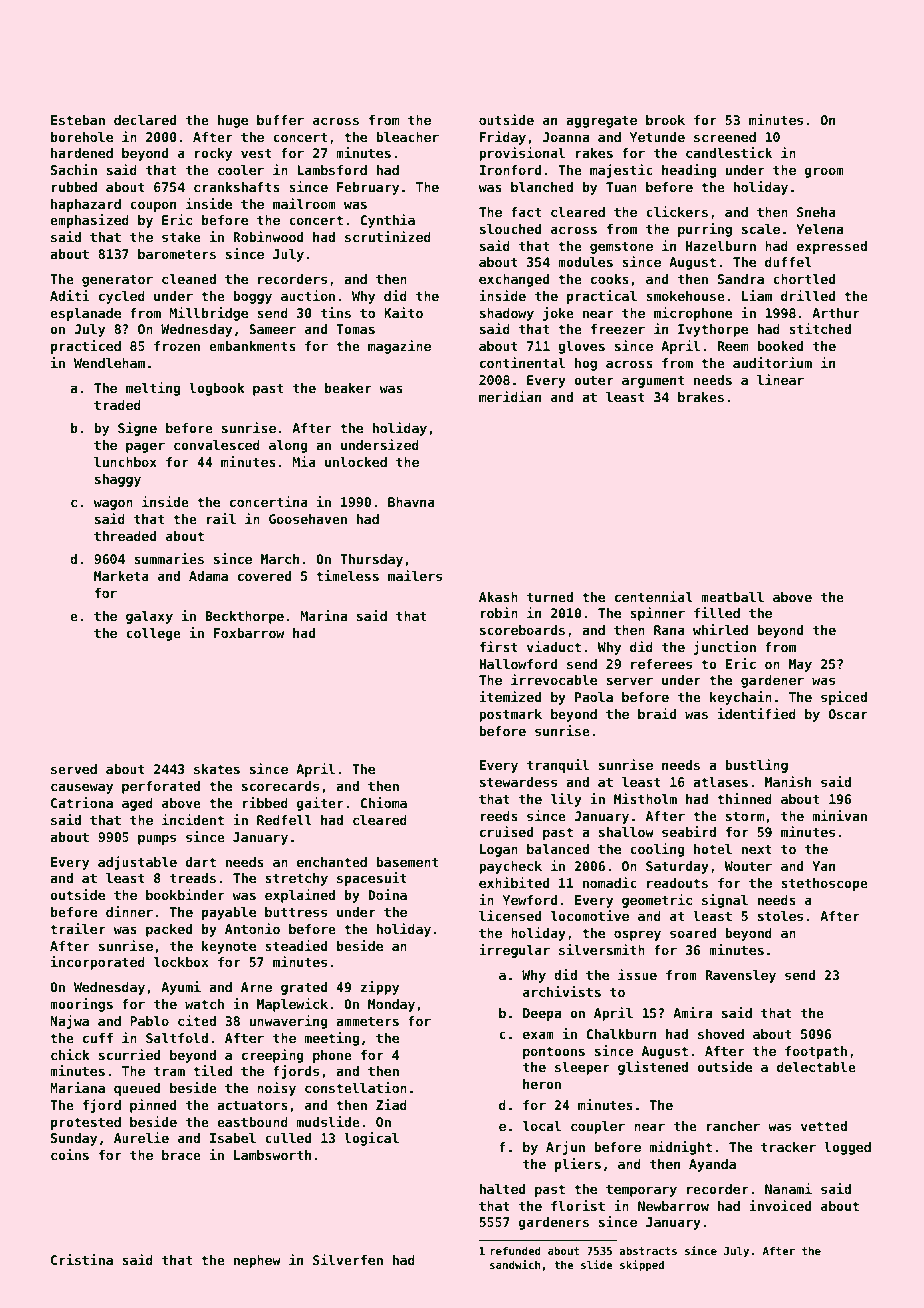 Image resolution: width=924 pixels, height=1308 pixels. I want to click on constellation, so click(356, 1087).
